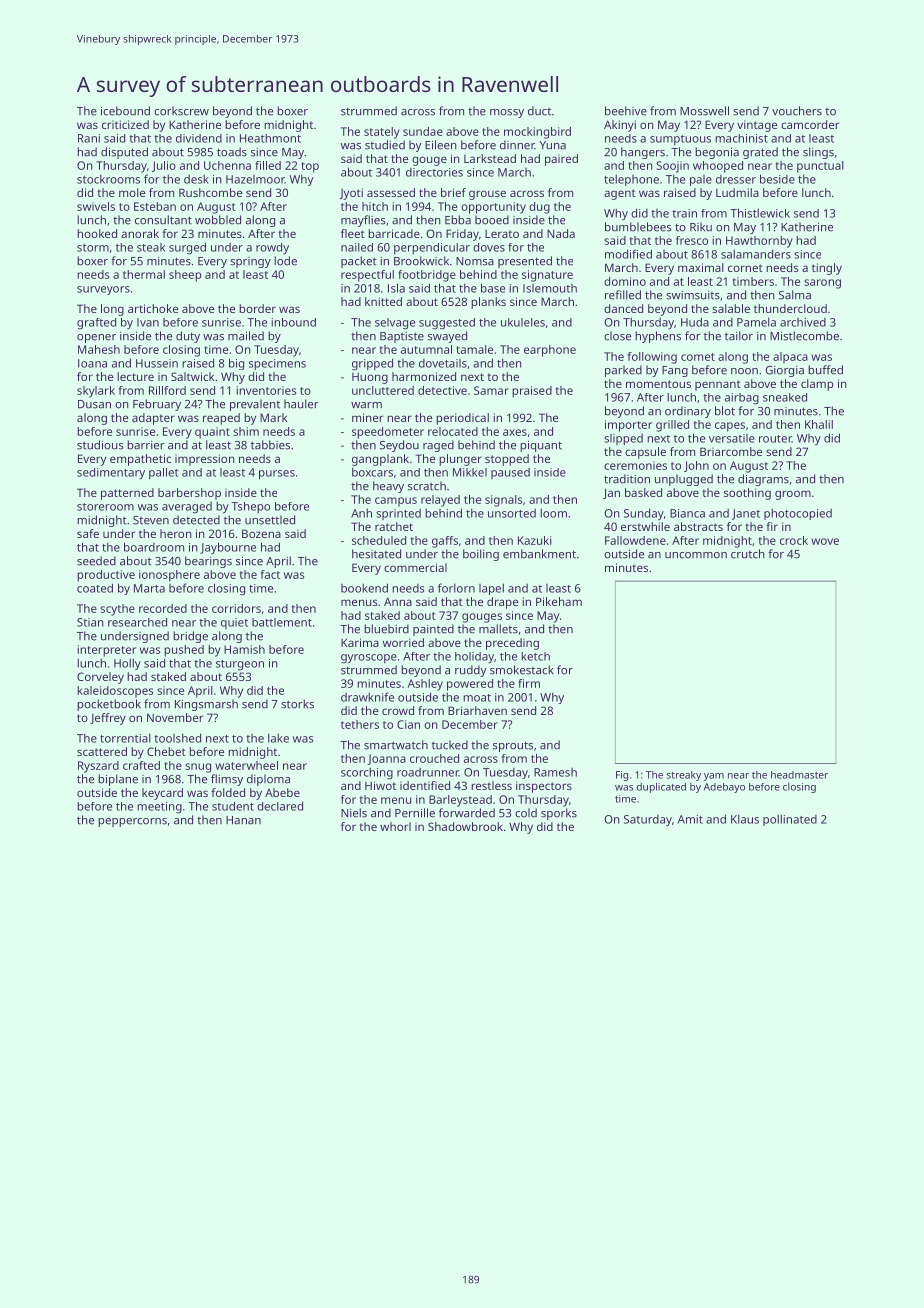  I want to click on painted, so click(433, 630).
